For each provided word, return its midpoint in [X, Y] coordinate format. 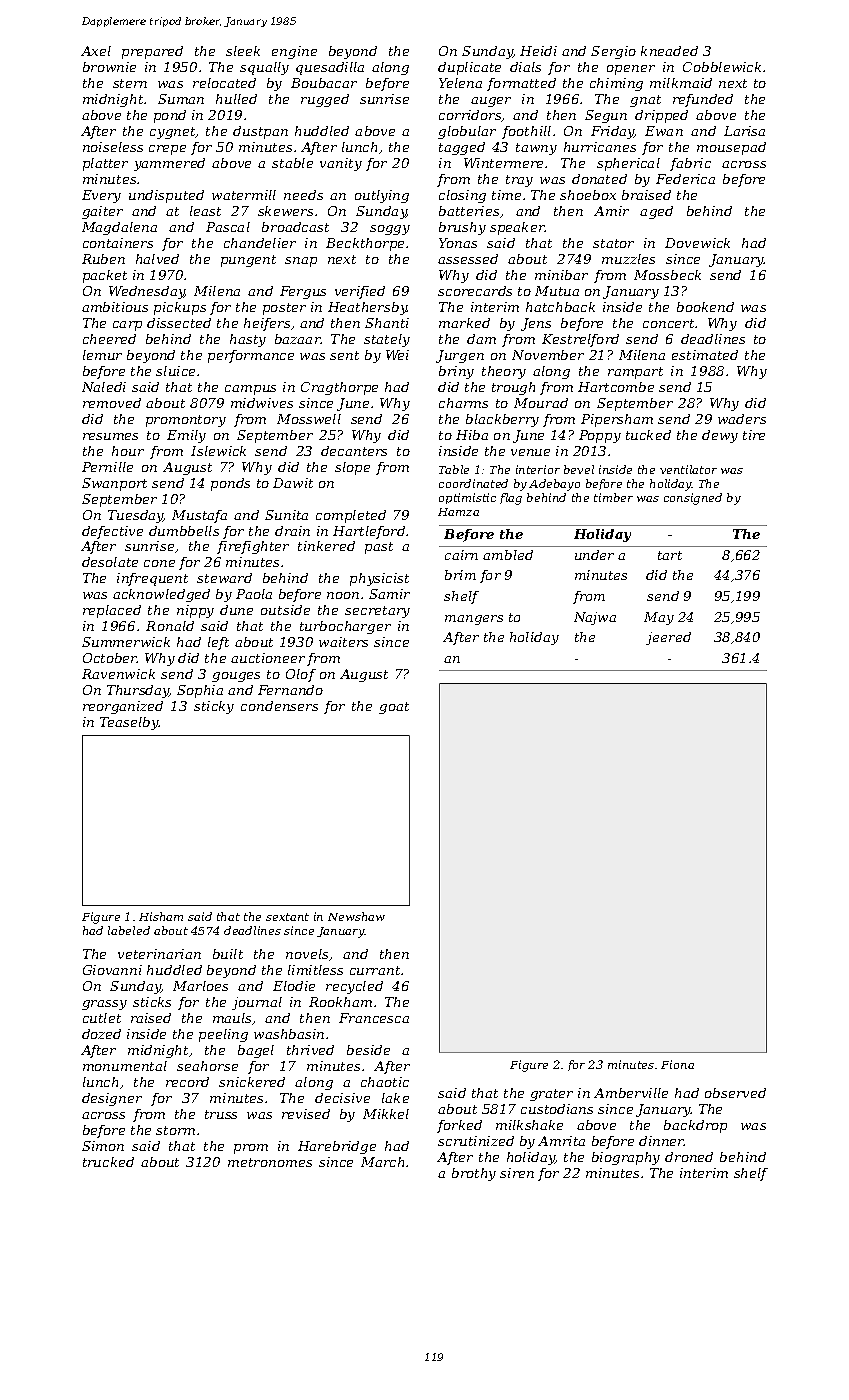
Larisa [744, 131]
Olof [301, 675]
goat [394, 708]
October [110, 658]
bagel [256, 1051]
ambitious [115, 307]
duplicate [469, 68]
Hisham [161, 916]
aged [656, 212]
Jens [536, 324]
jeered [668, 638]
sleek [243, 51]
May [659, 618]
